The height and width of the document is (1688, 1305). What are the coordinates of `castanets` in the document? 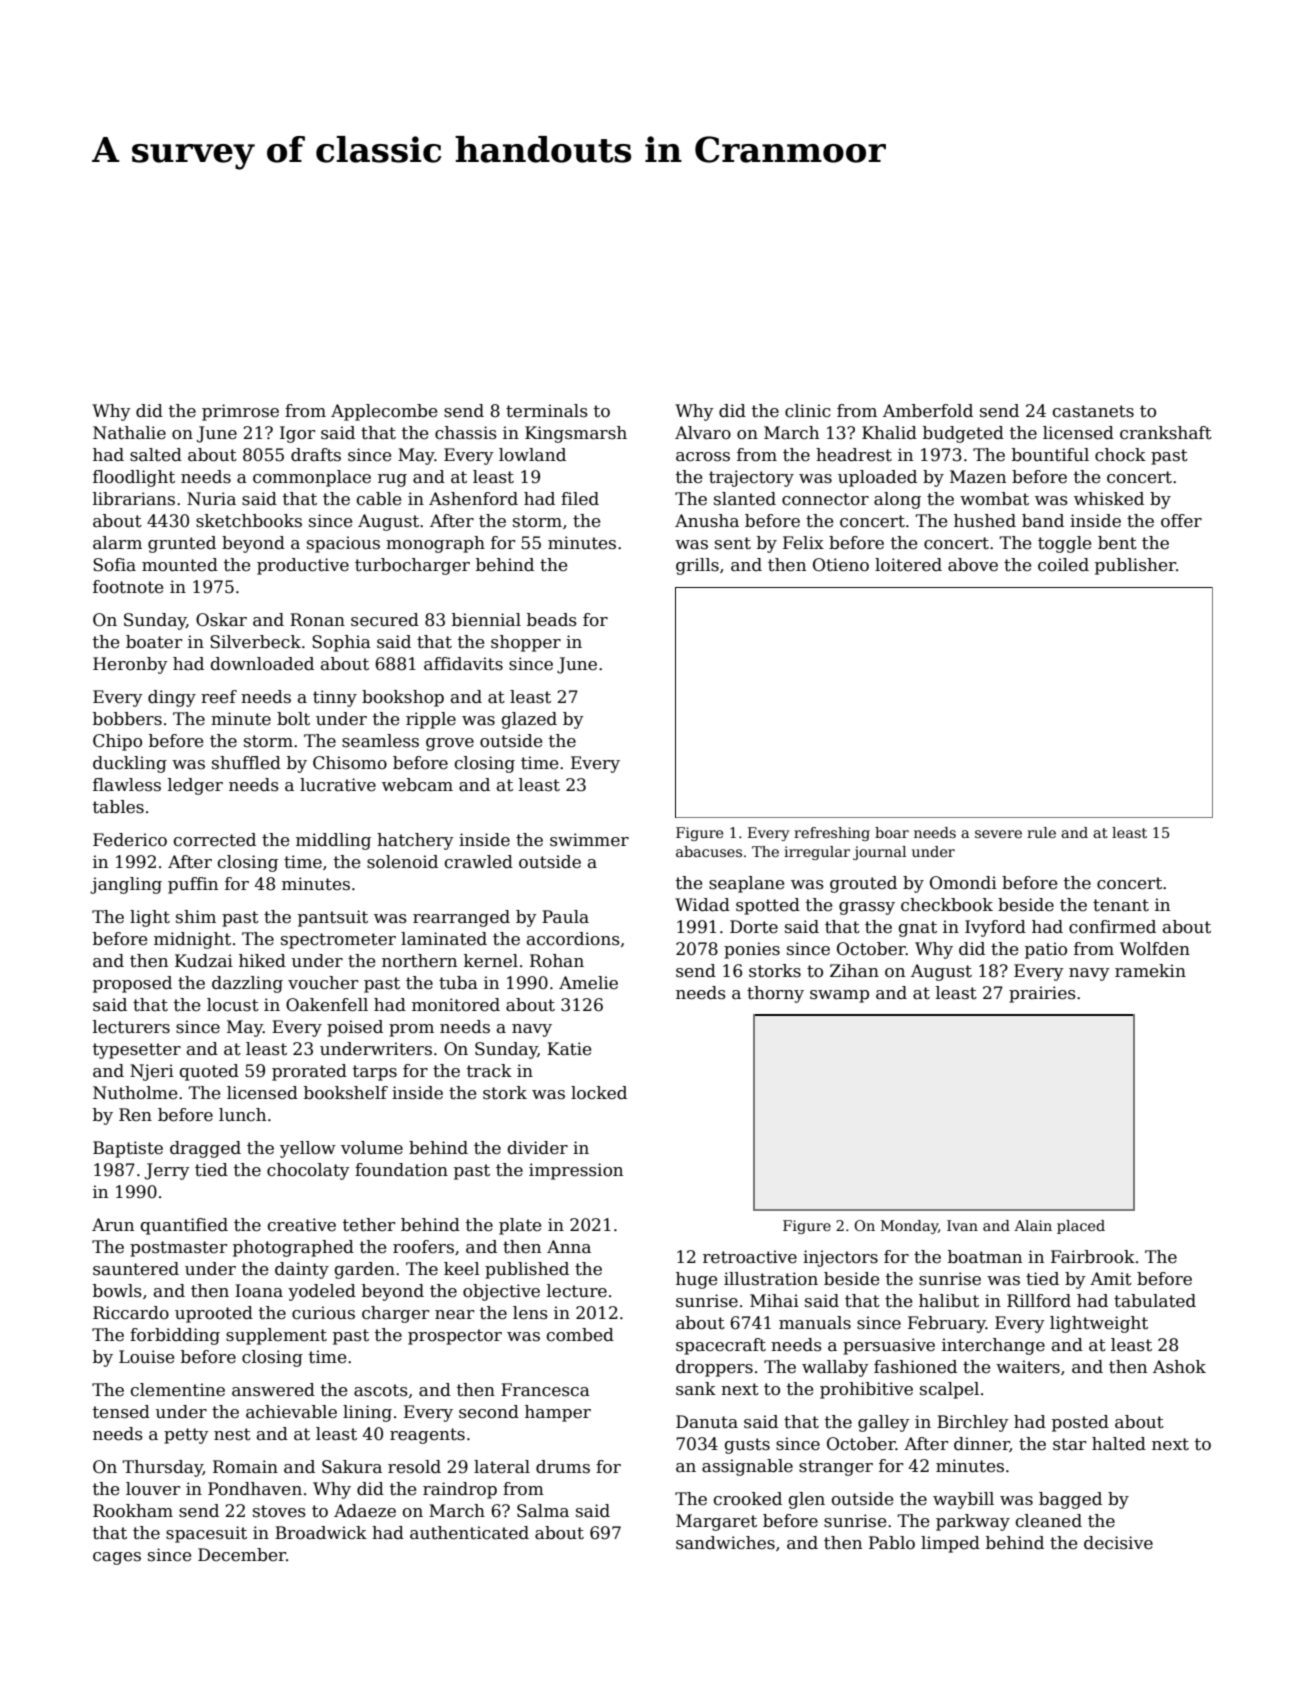 It's located at (1093, 411).
